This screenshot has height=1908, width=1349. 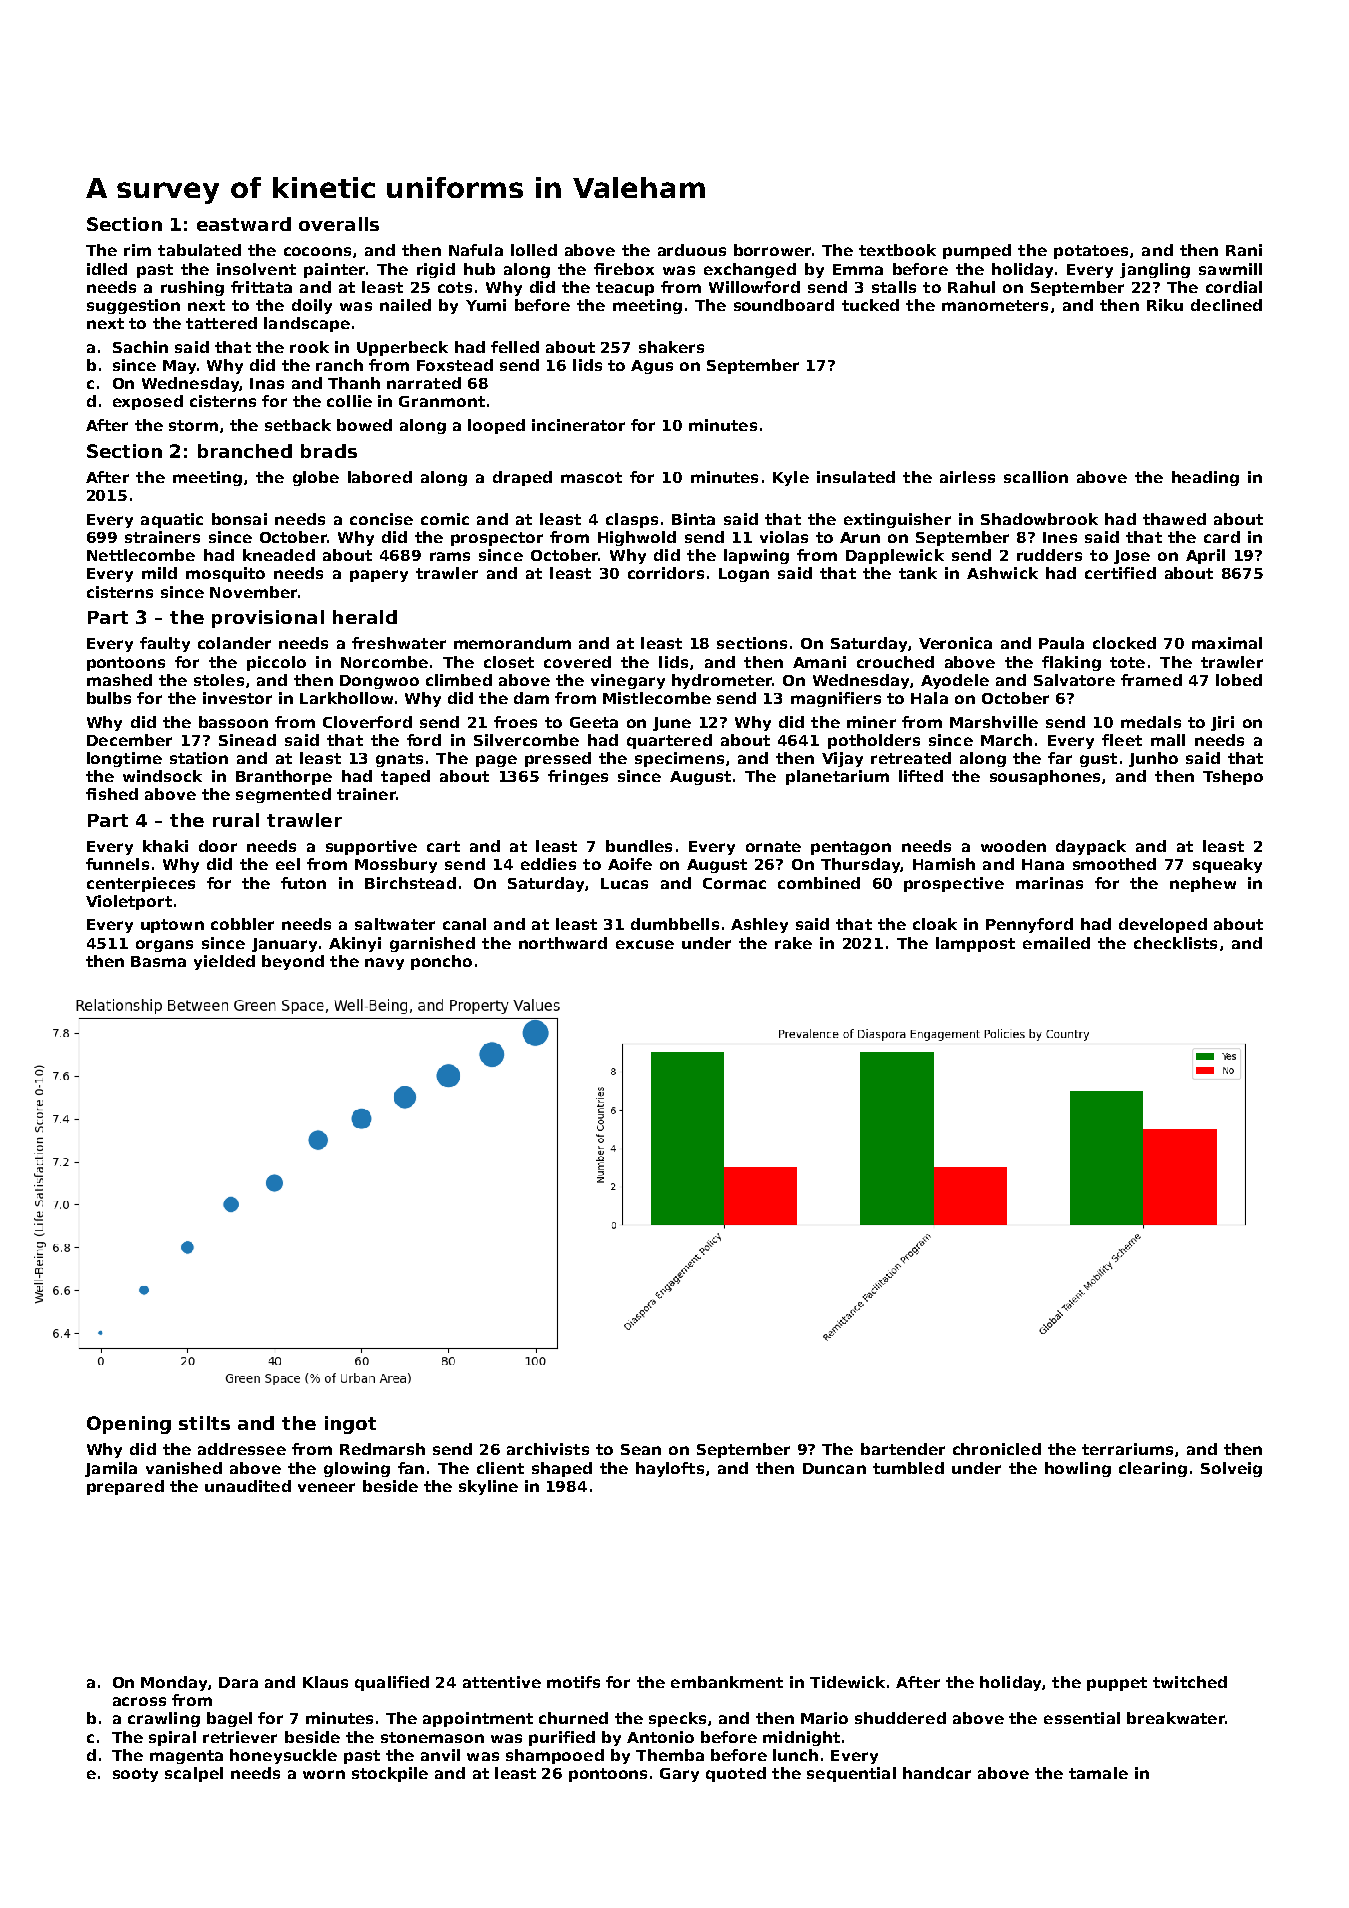 I want to click on rim, so click(x=137, y=250).
